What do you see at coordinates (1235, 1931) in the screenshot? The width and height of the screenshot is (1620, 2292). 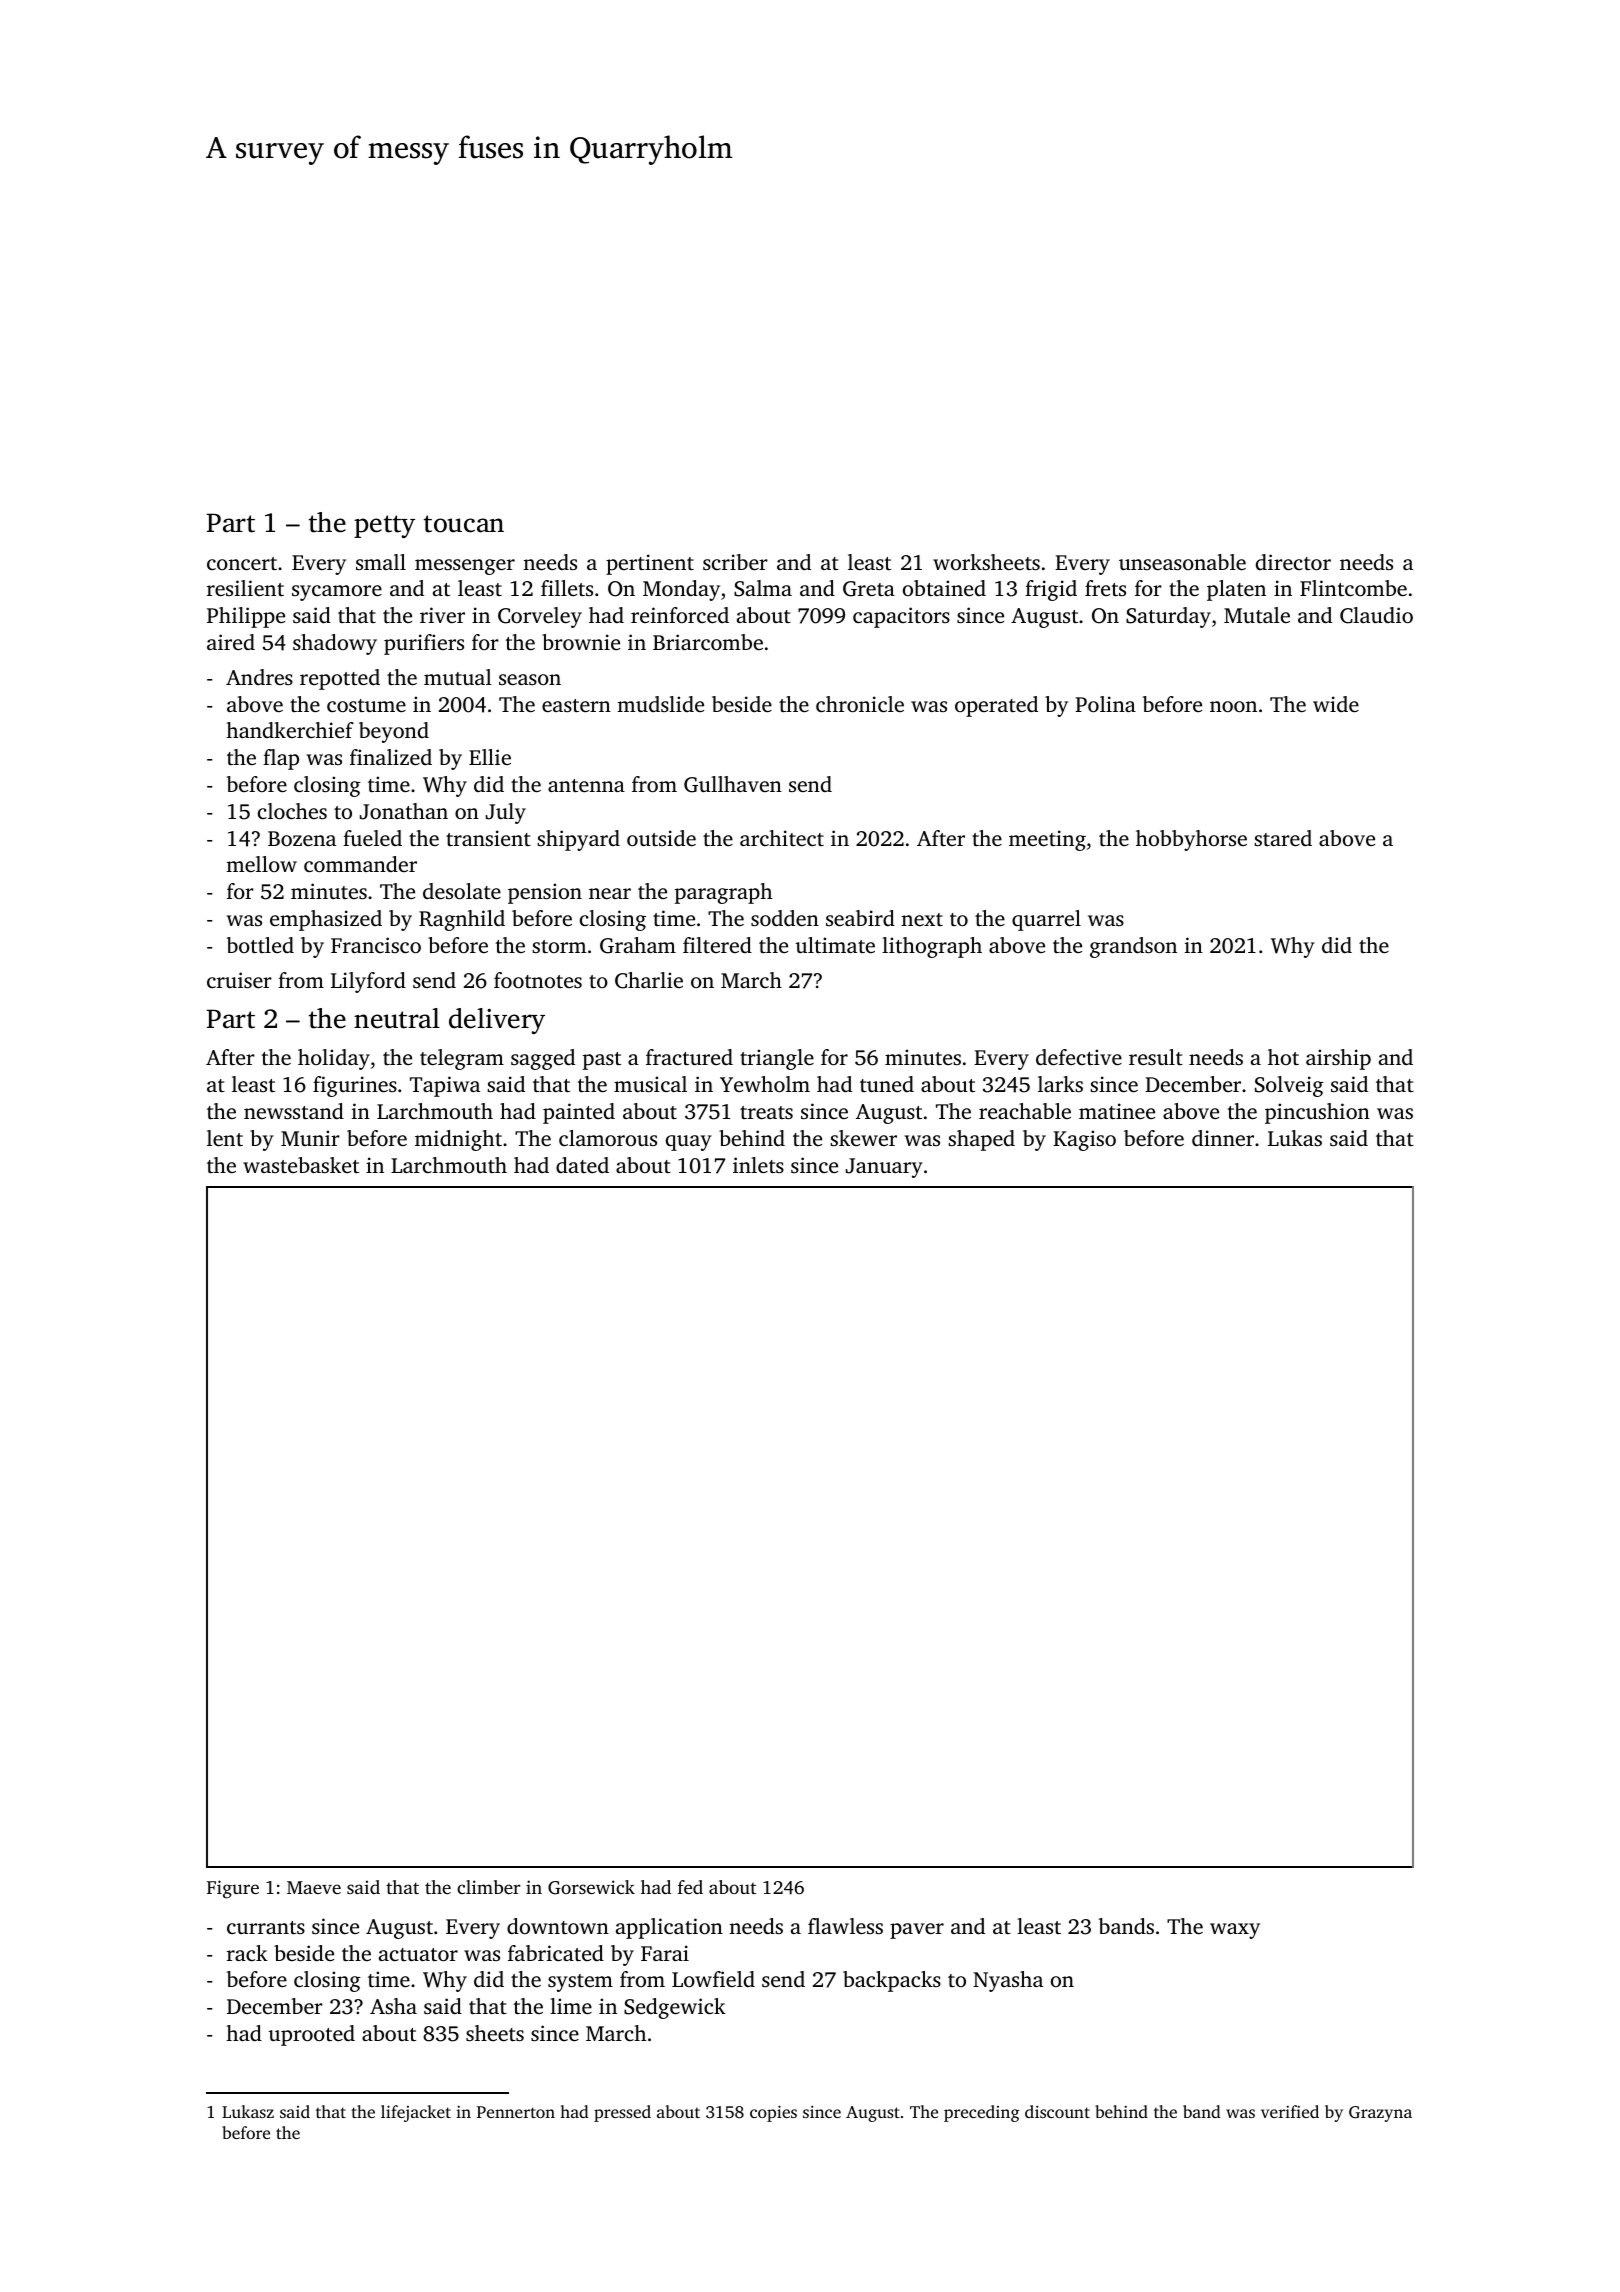 I see `waxy` at bounding box center [1235, 1931].
